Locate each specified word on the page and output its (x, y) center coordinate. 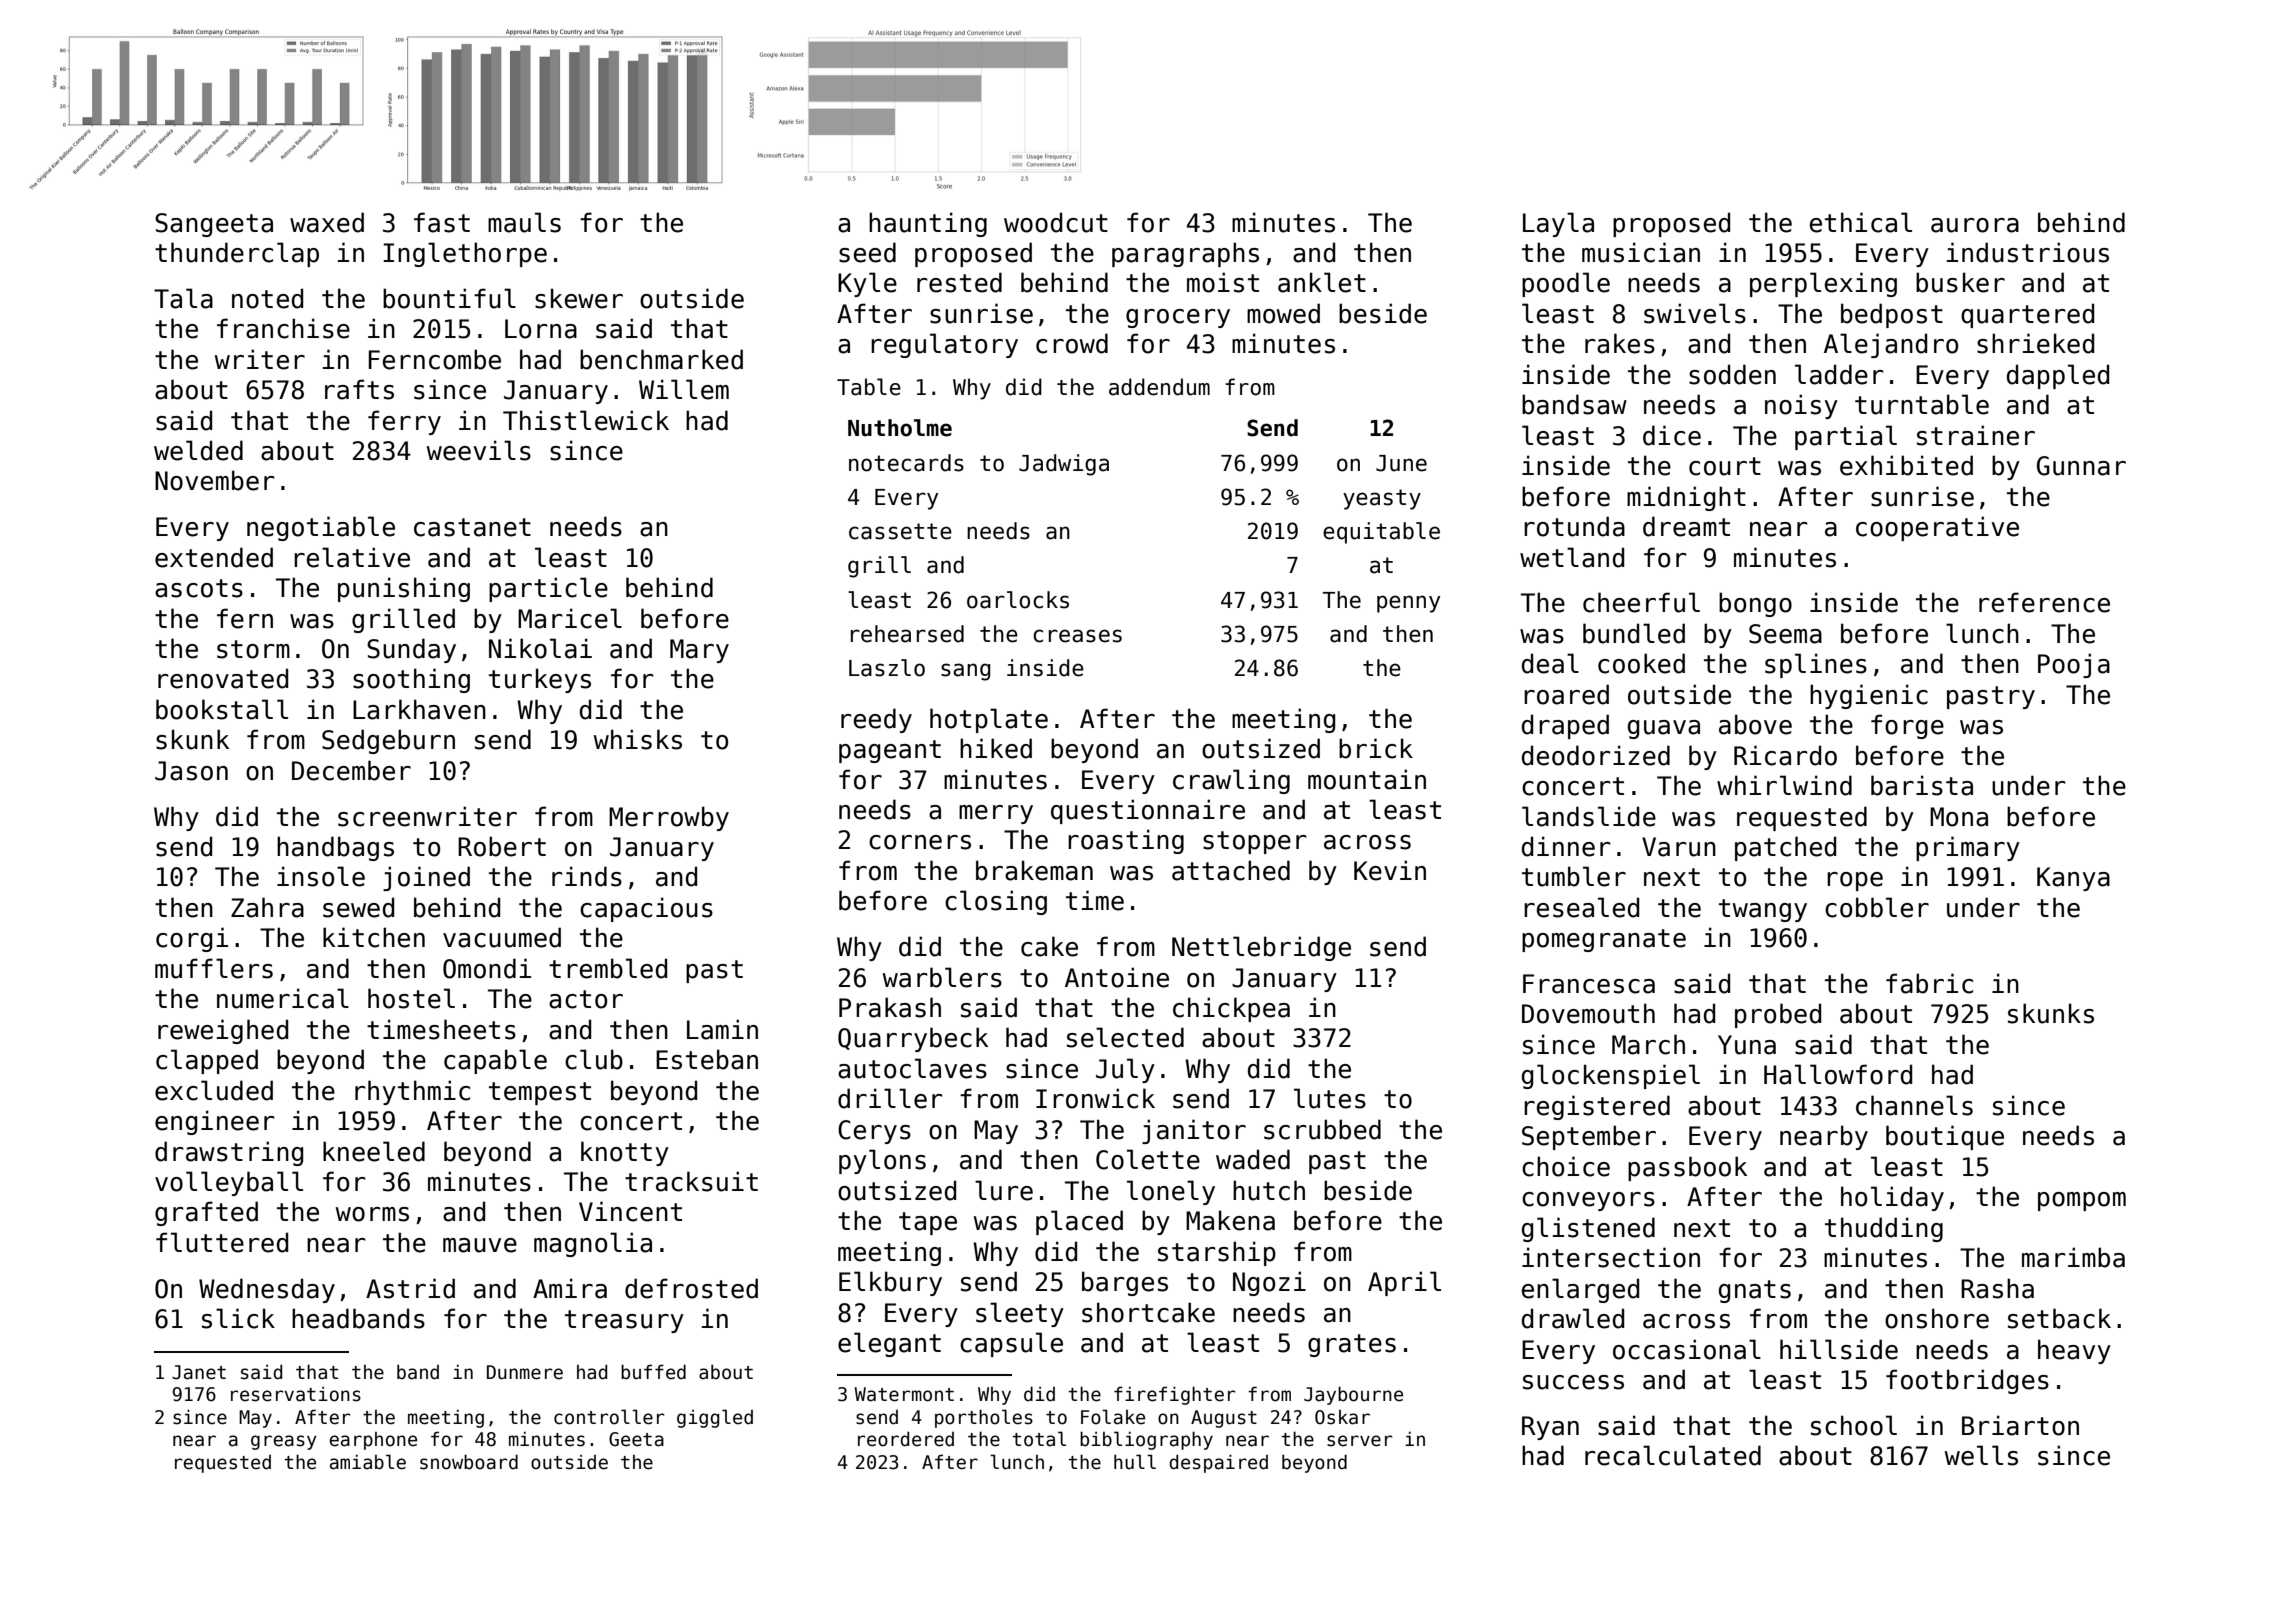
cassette (900, 531)
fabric (1929, 983)
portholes (984, 1418)
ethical (1861, 222)
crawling (1231, 781)
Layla (1558, 224)
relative (352, 557)
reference (2044, 602)
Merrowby (669, 818)
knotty (625, 1153)
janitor (1194, 1131)
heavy (2074, 1351)
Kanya (2073, 879)
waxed (327, 222)
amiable (368, 1462)
